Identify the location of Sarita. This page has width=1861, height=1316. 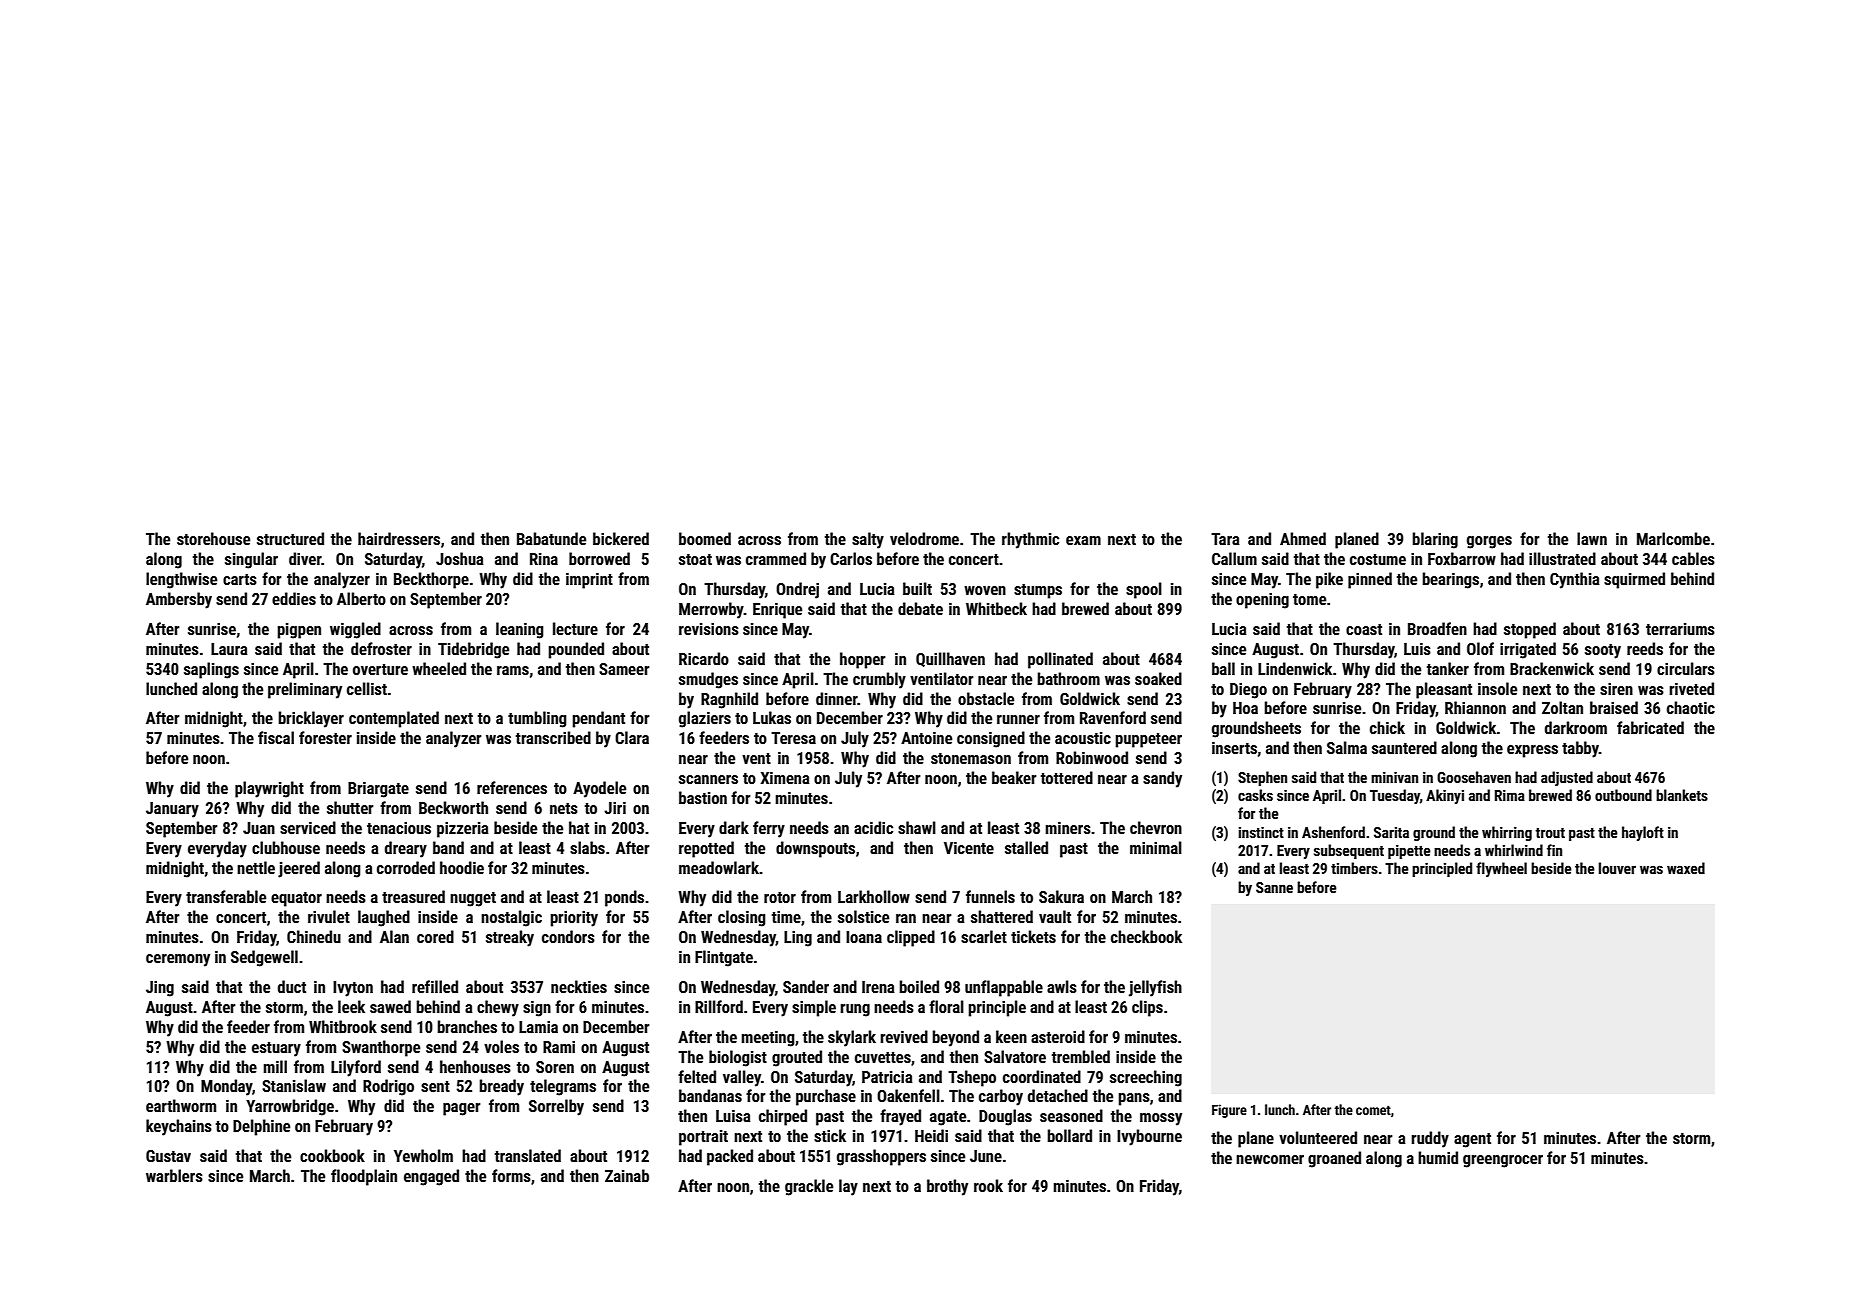
(1391, 832).
